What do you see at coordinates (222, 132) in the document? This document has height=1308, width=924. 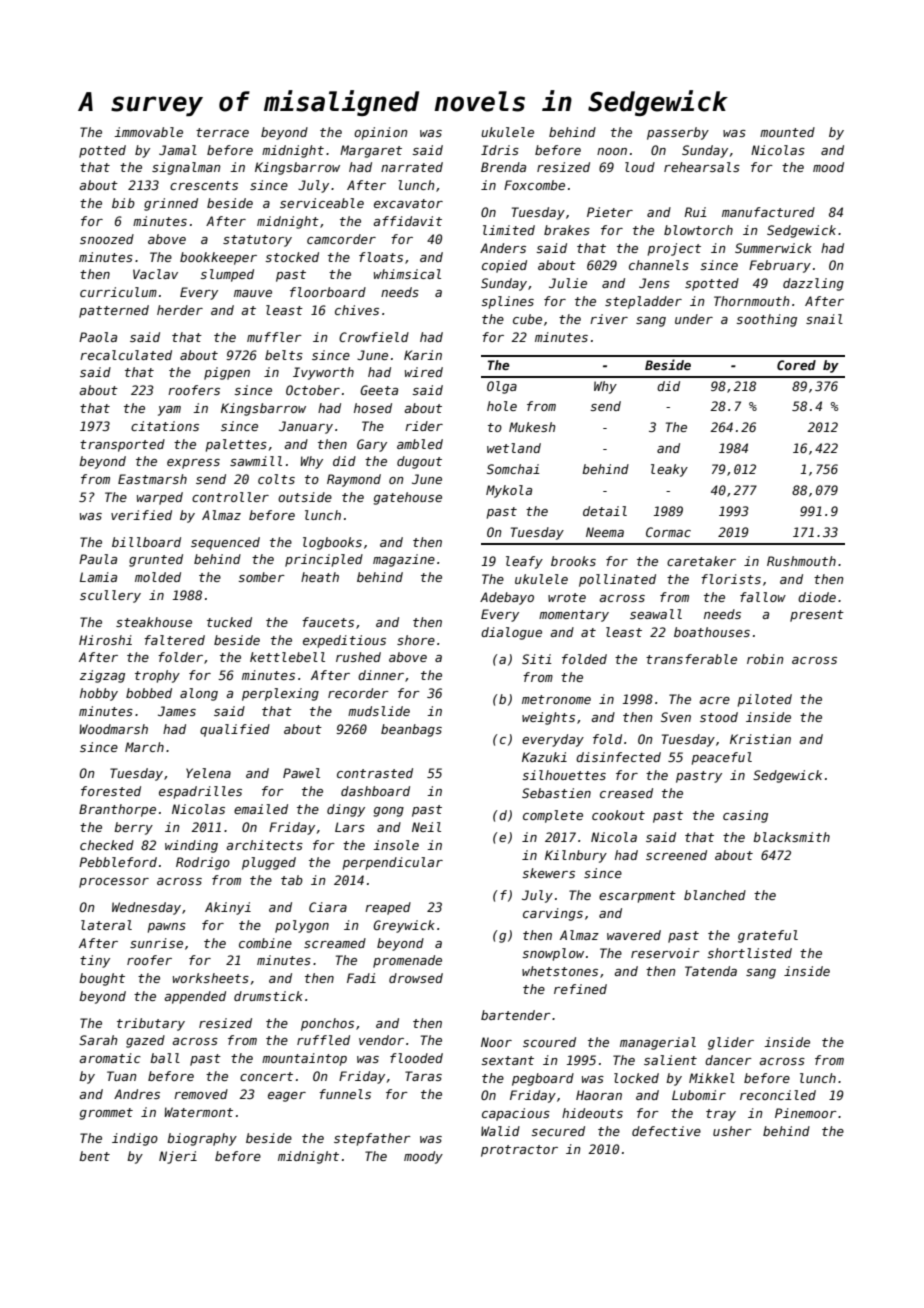 I see `terrace` at bounding box center [222, 132].
